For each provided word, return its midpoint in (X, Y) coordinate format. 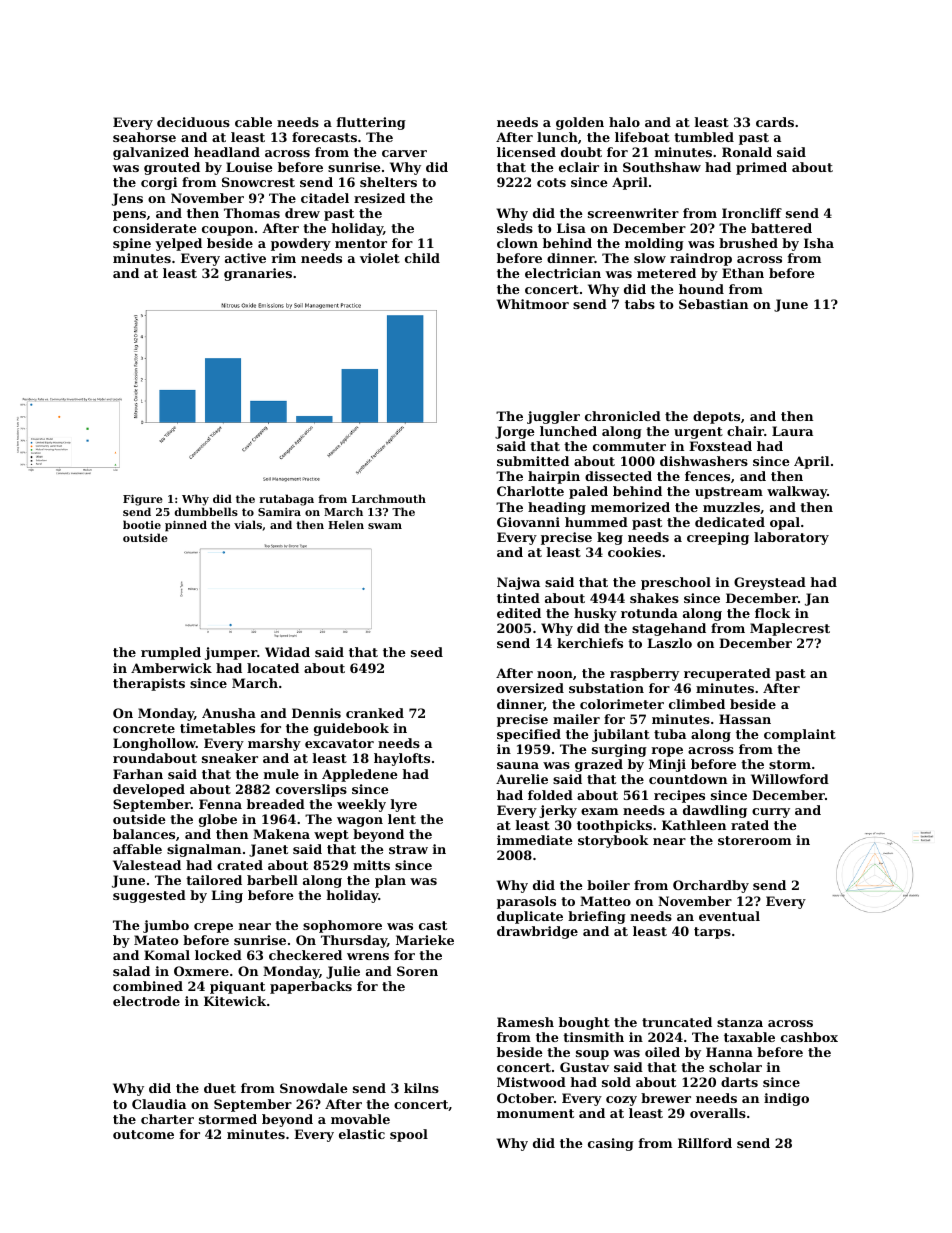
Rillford (705, 1143)
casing (611, 1144)
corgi (159, 183)
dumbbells (206, 511)
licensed (526, 152)
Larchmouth (389, 498)
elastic (362, 1134)
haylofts (402, 759)
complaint (800, 735)
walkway (797, 492)
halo (624, 122)
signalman (204, 850)
